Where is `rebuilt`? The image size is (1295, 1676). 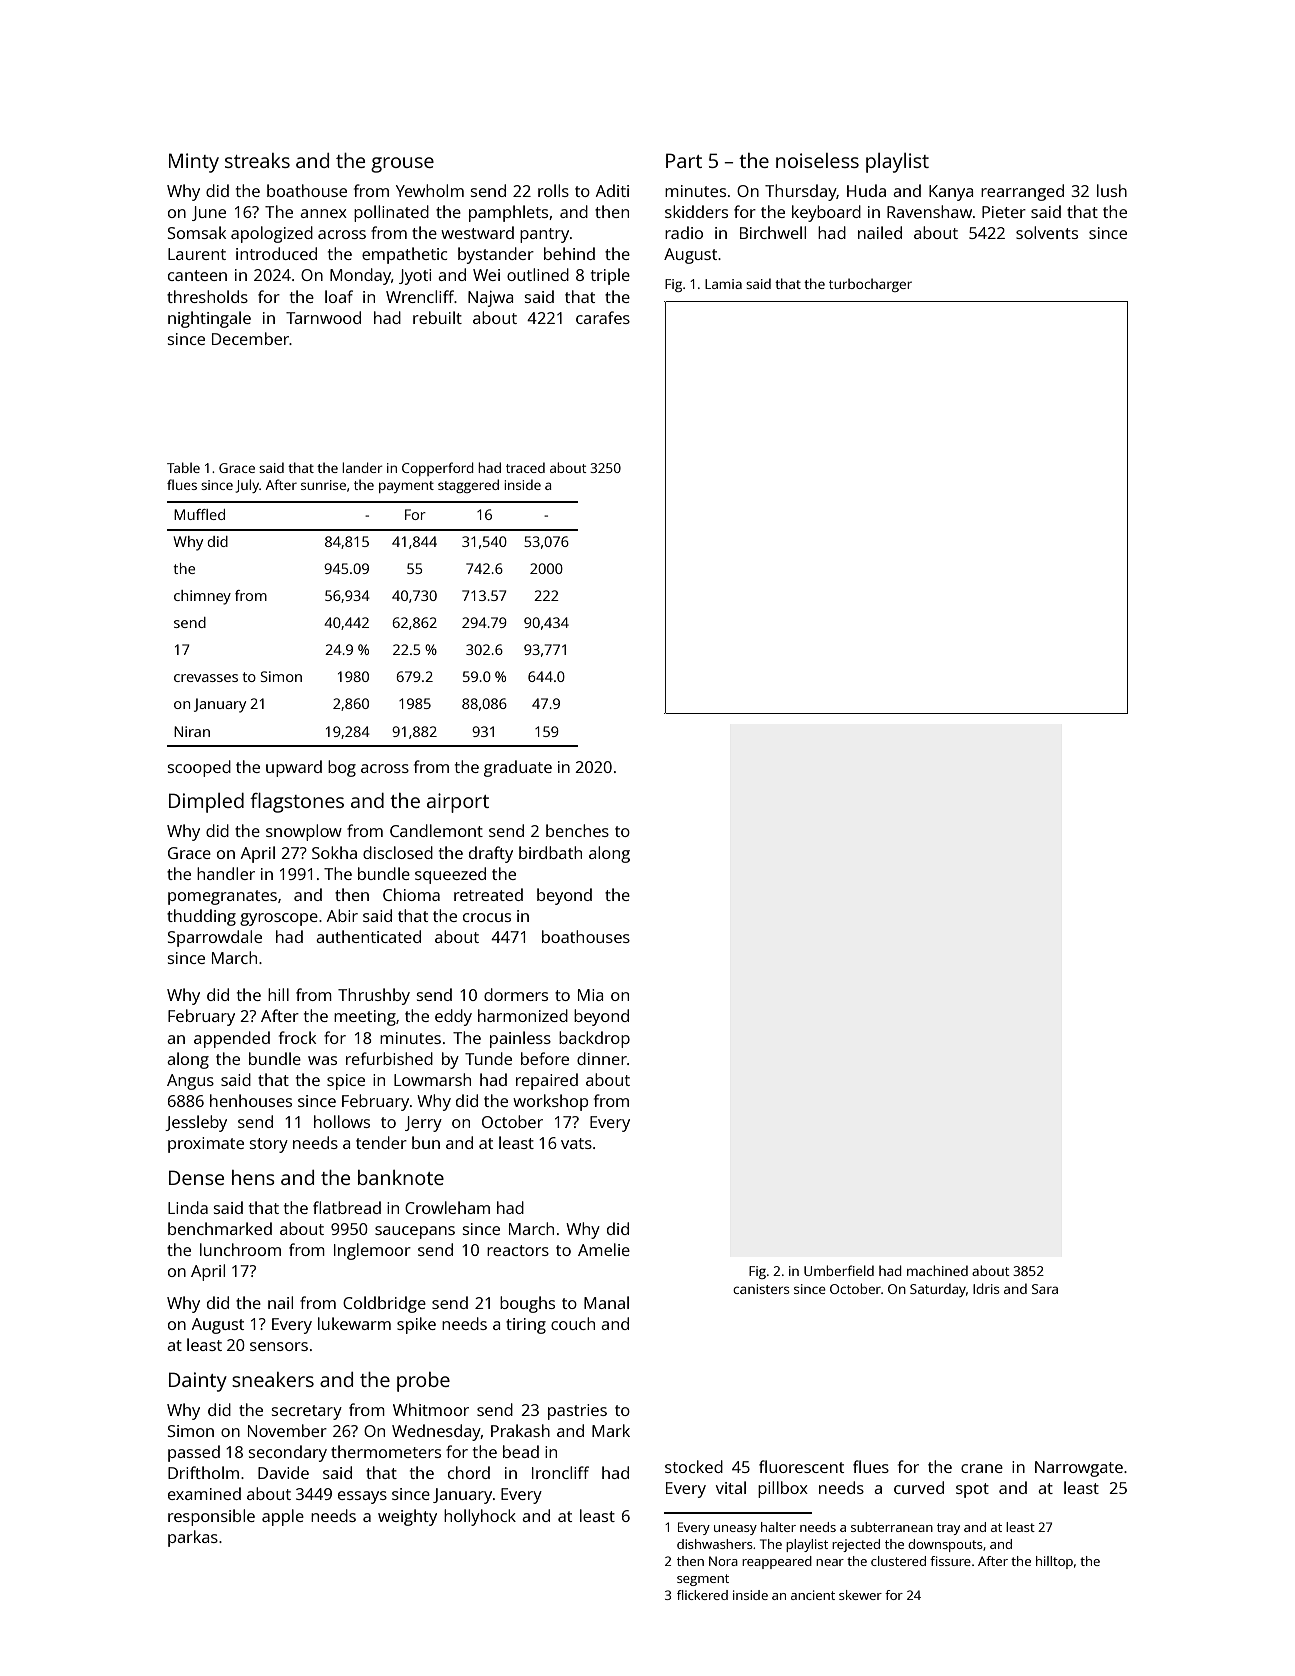
rebuilt is located at coordinates (437, 317).
